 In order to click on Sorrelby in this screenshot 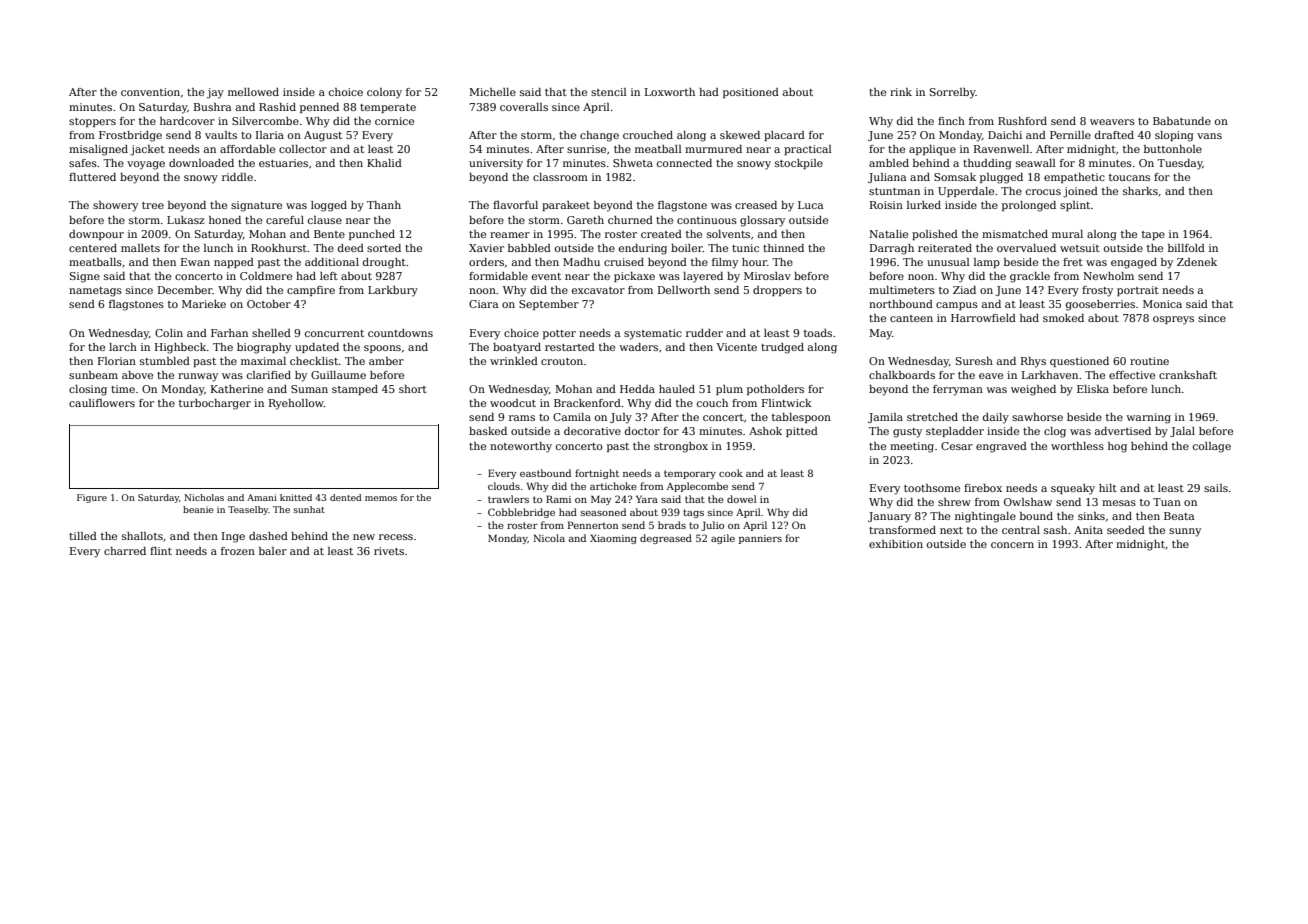, I will do `click(953, 93)`.
